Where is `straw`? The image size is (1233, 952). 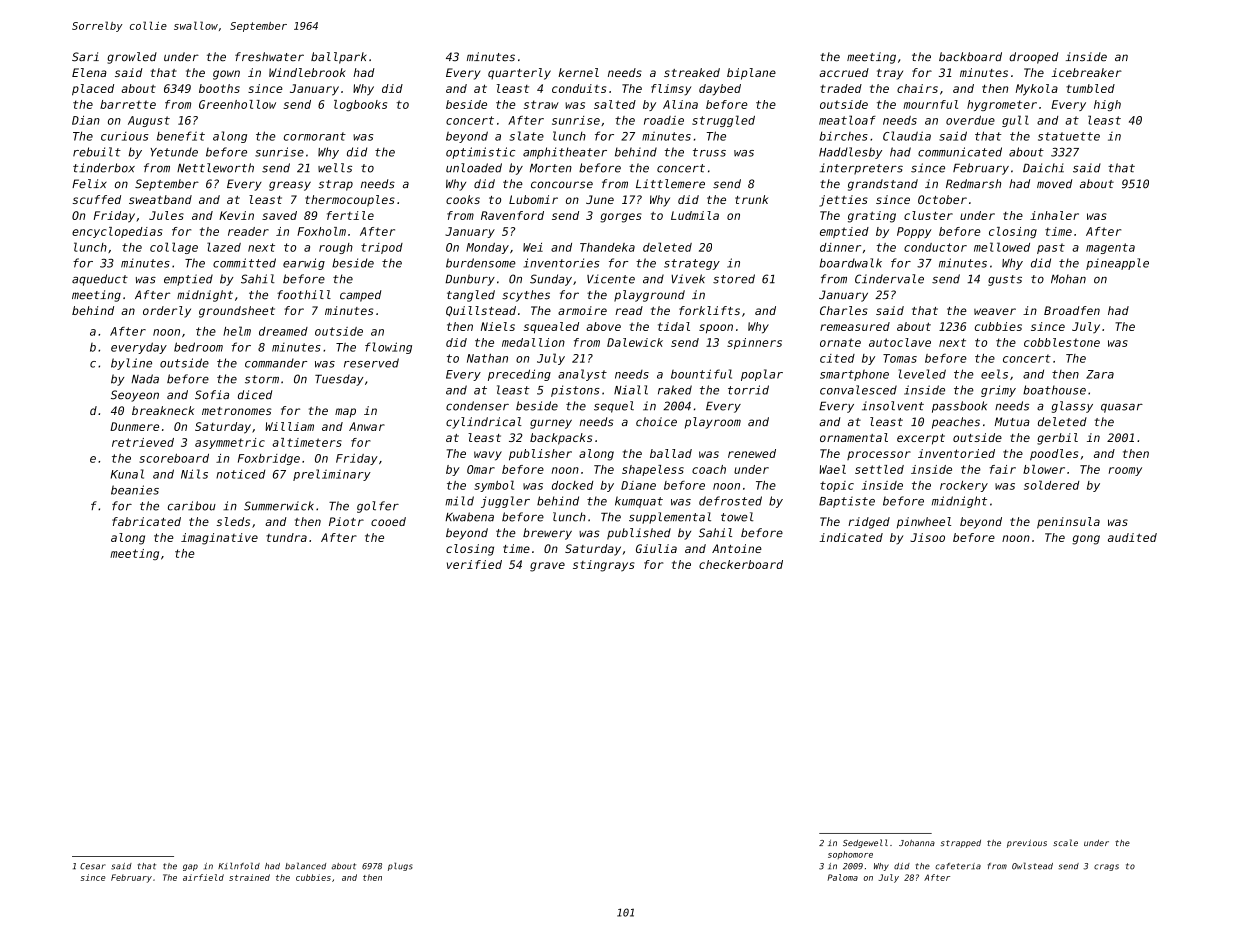 straw is located at coordinates (541, 104).
